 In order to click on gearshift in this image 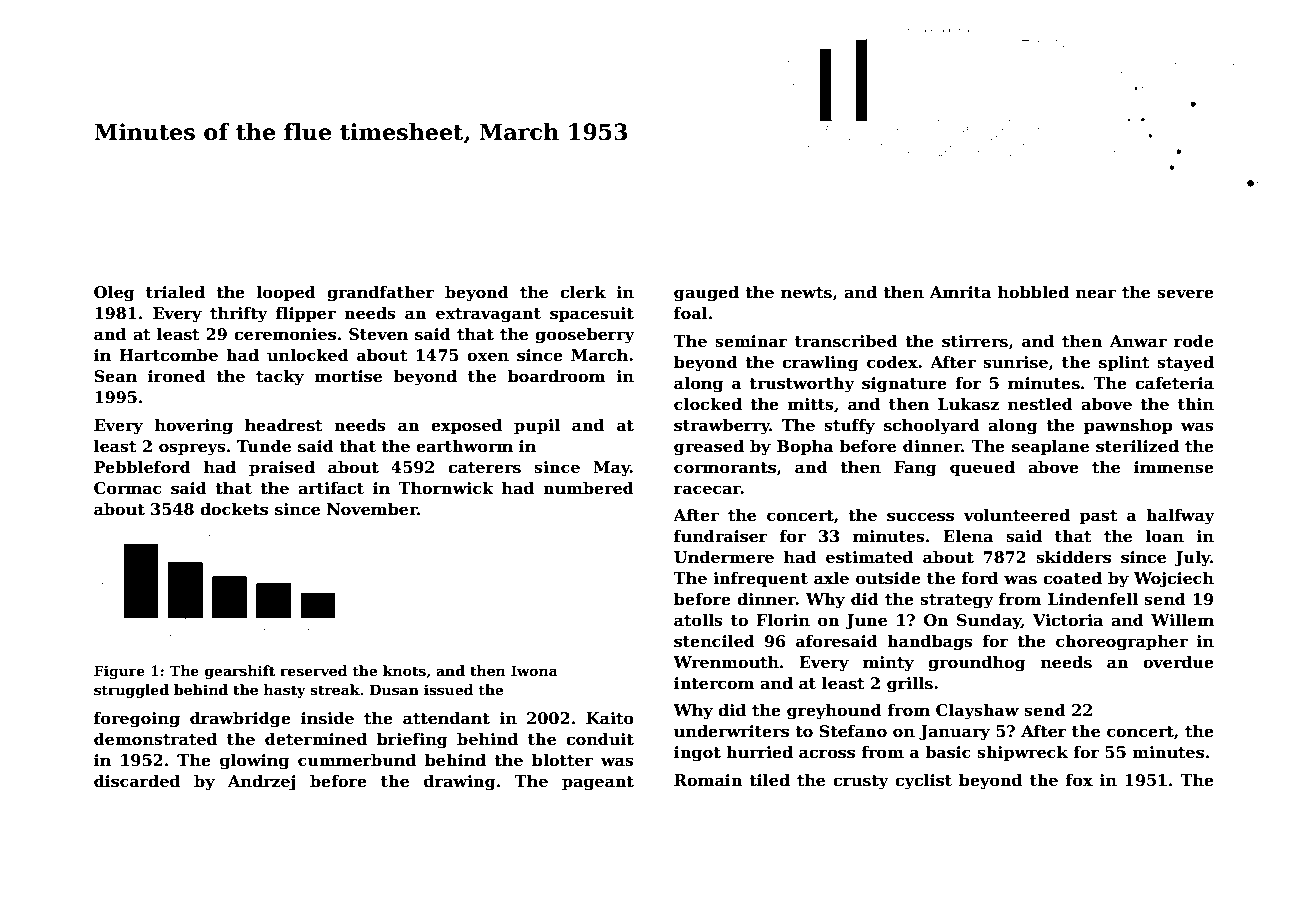, I will do `click(240, 672)`.
